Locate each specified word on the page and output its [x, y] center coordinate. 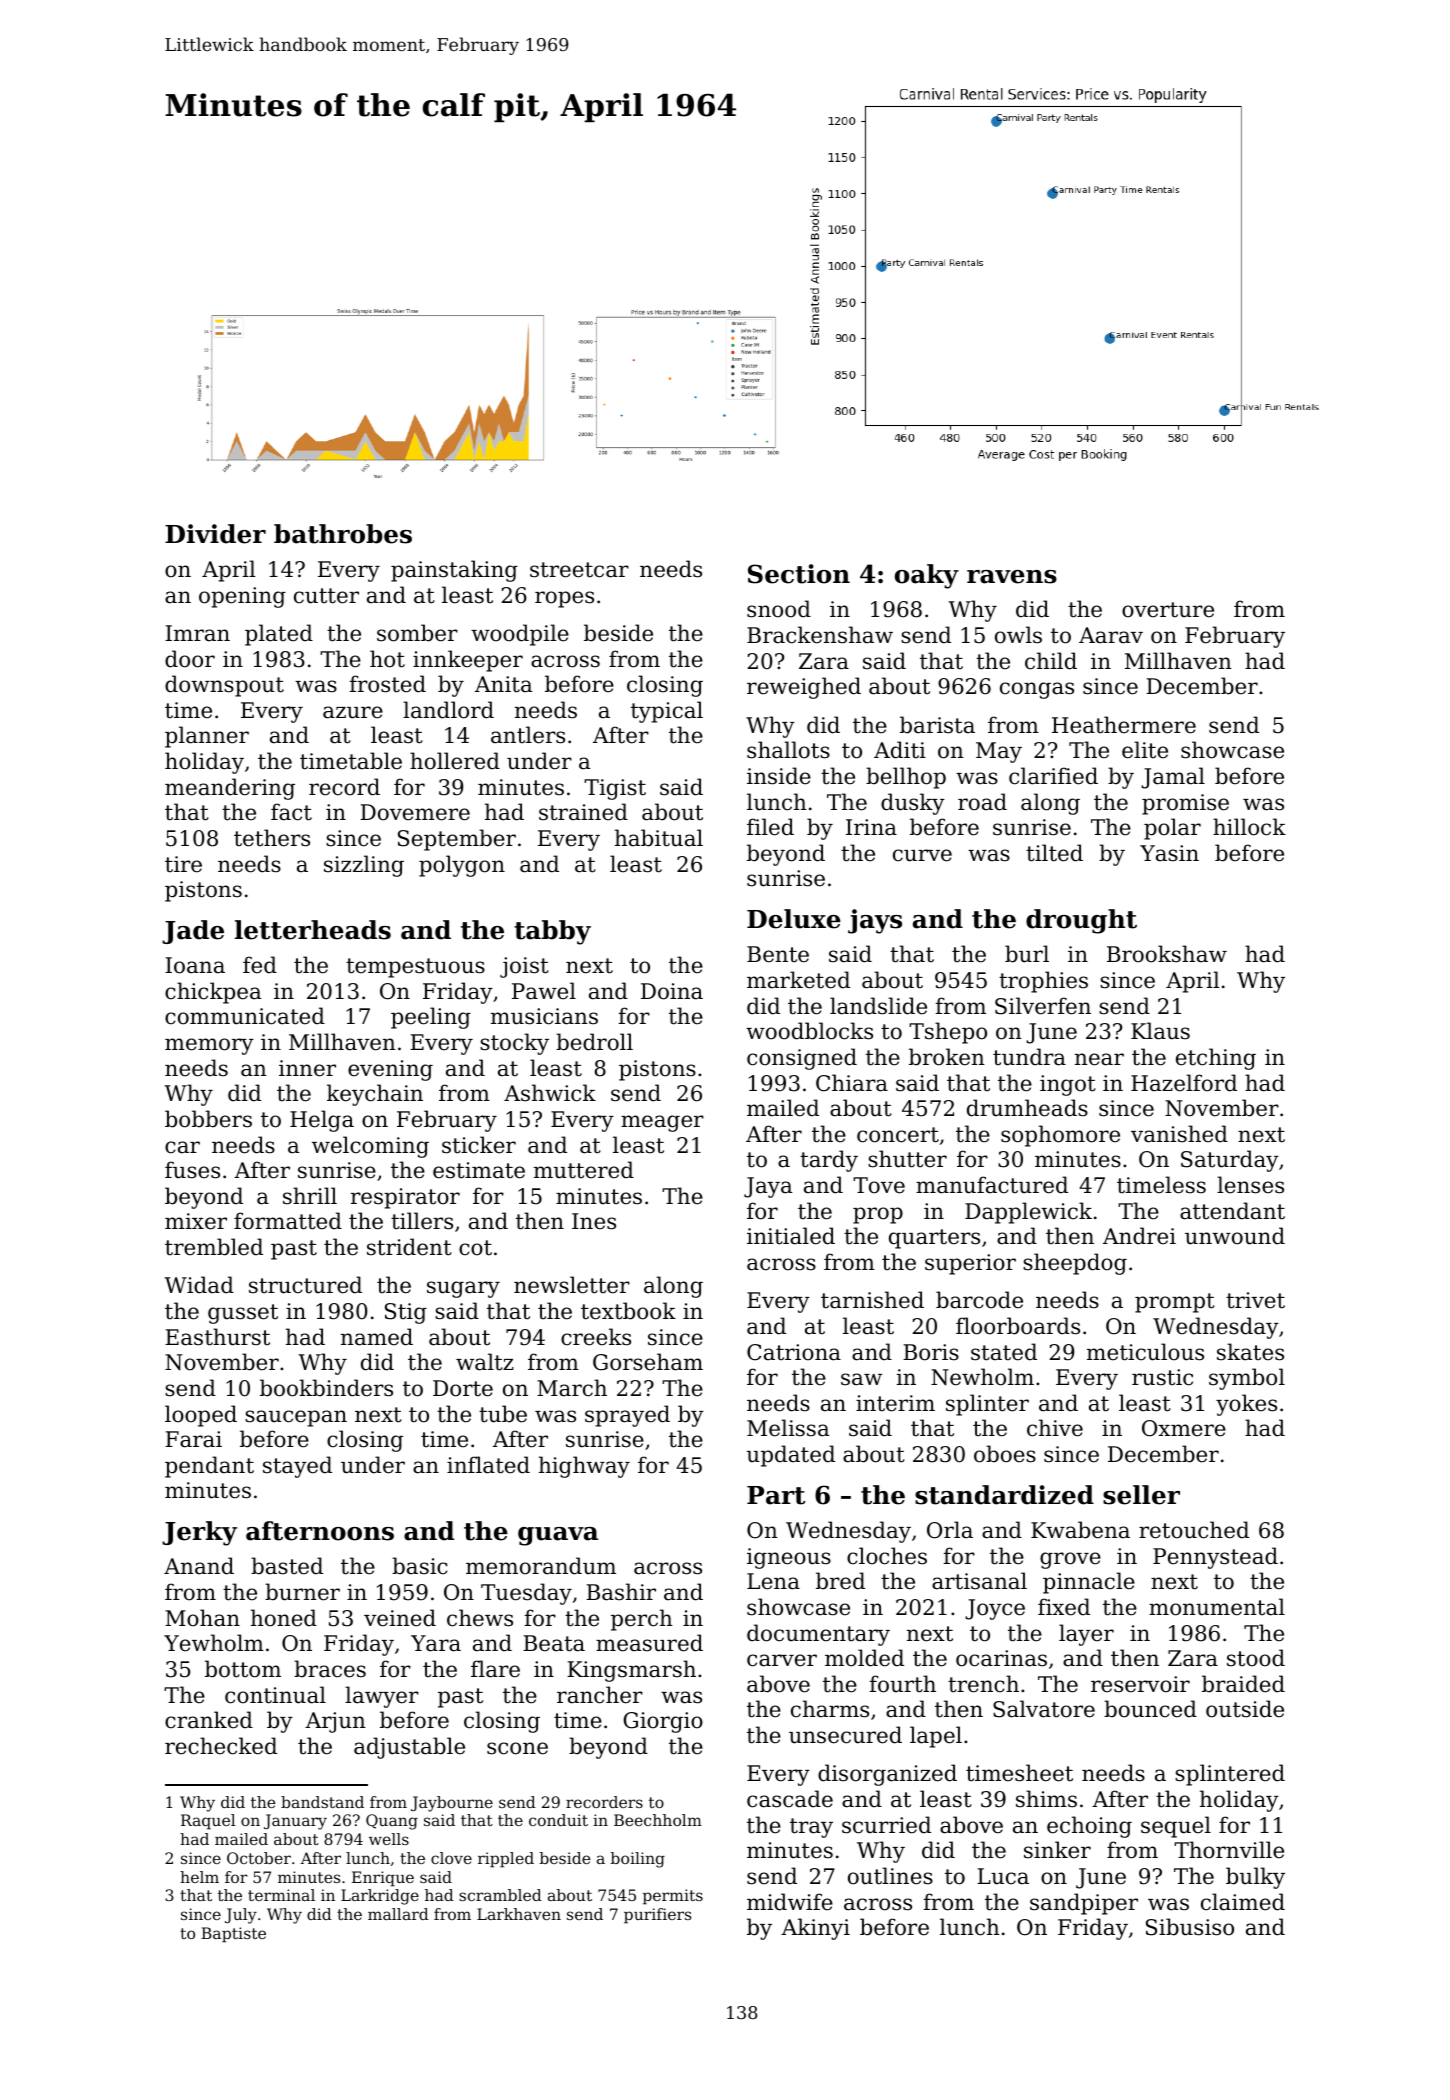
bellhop [906, 778]
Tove [879, 1185]
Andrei [1139, 1236]
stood [1256, 1658]
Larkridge [380, 1897]
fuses [192, 1170]
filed [770, 827]
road [982, 802]
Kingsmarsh [631, 1671]
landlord [448, 710]
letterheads [313, 930]
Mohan [202, 1618]
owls [1018, 635]
